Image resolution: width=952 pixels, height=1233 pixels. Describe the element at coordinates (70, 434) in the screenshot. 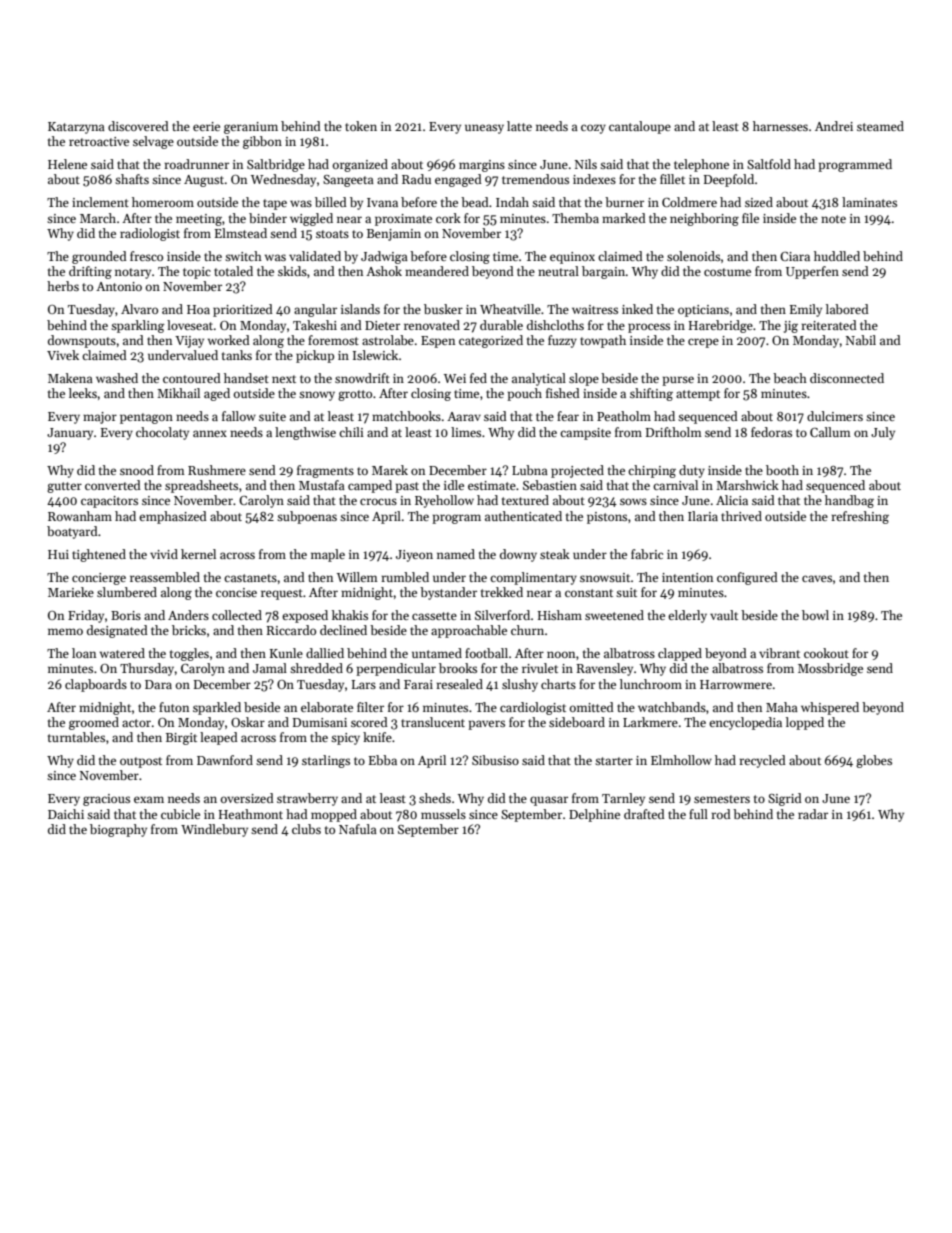

I see `January` at that location.
